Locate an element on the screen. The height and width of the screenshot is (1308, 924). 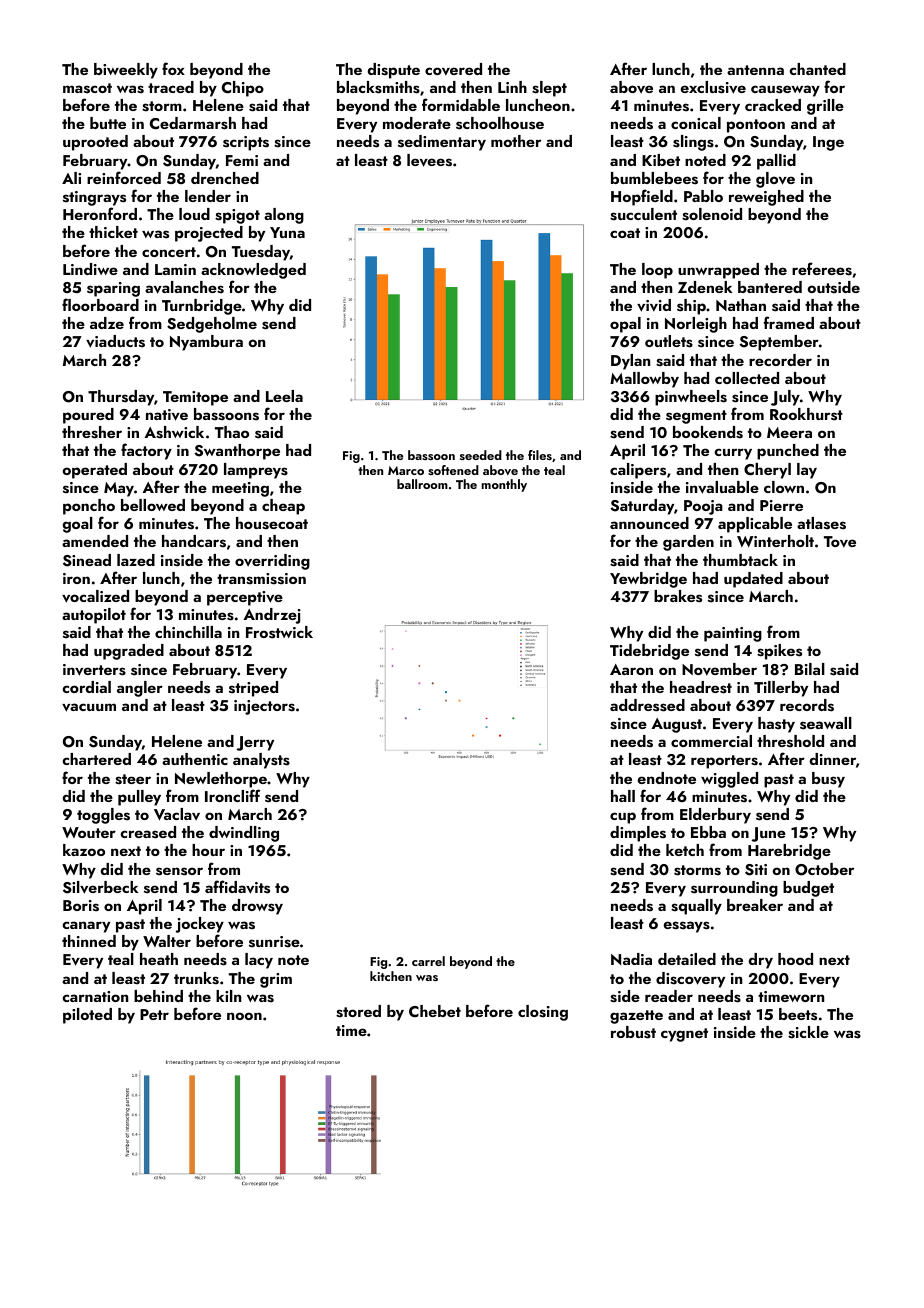
chanted is located at coordinates (817, 69).
